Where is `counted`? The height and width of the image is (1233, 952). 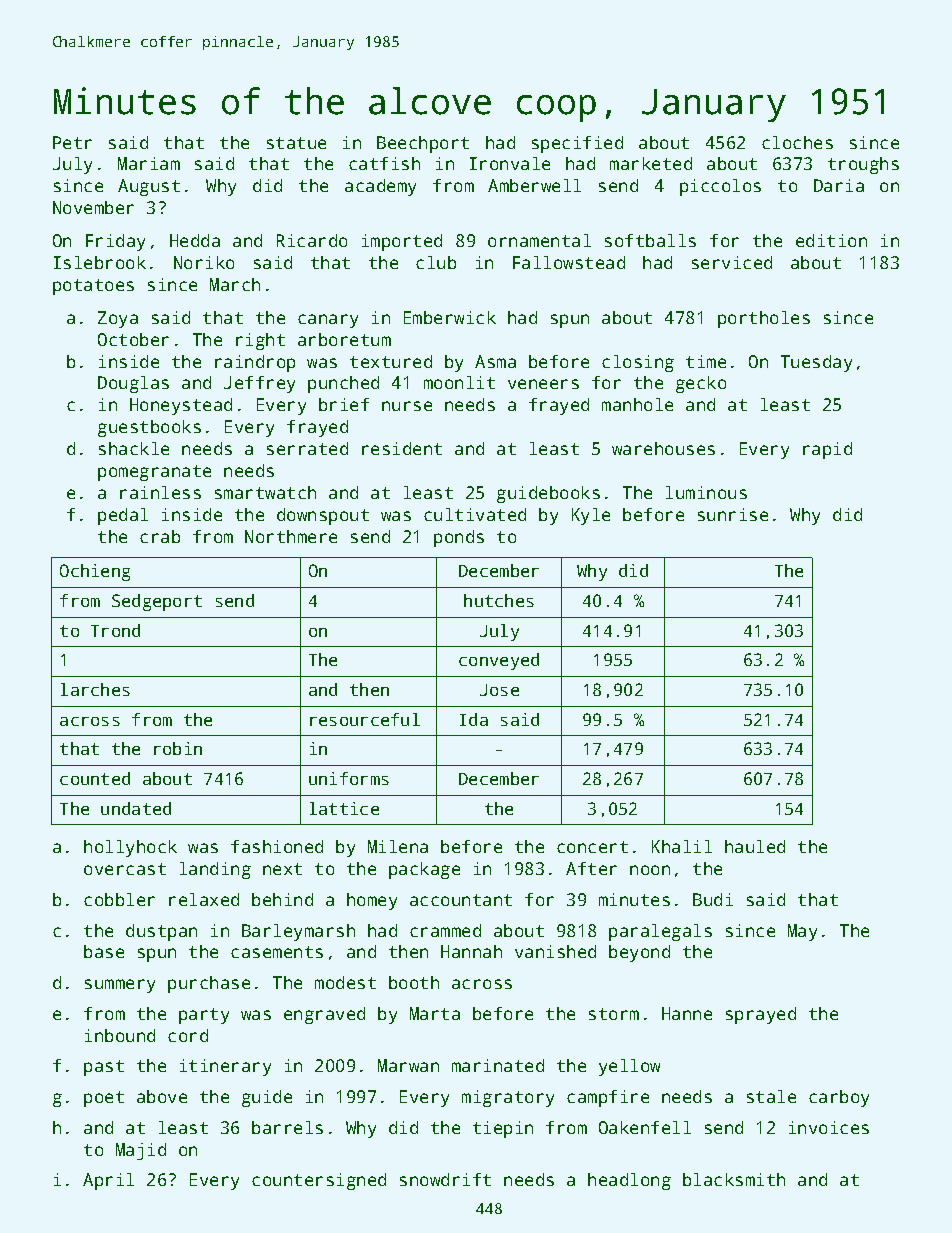
counted is located at coordinates (95, 778).
